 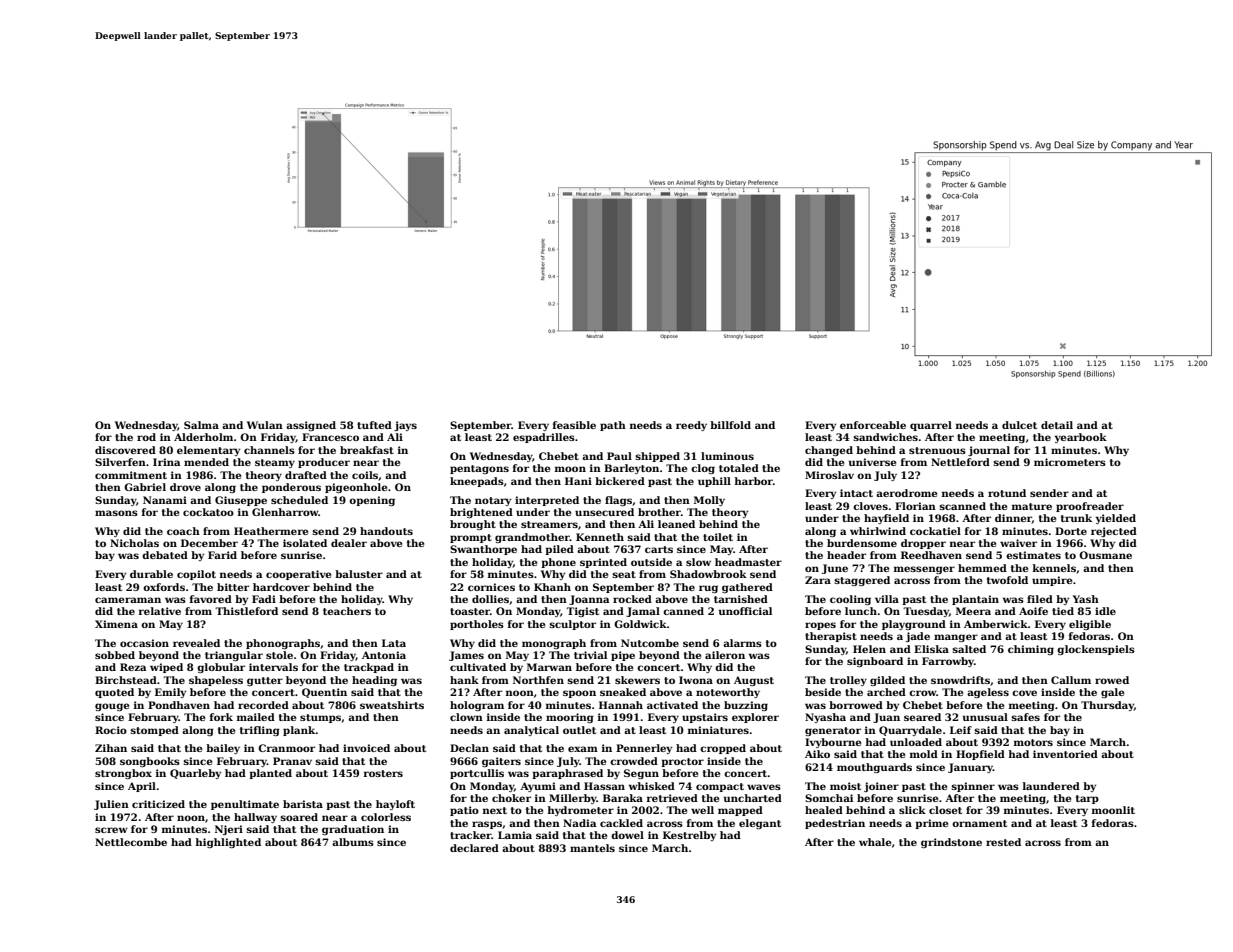 What do you see at coordinates (1105, 555) in the page?
I see `Ousmane` at bounding box center [1105, 555].
